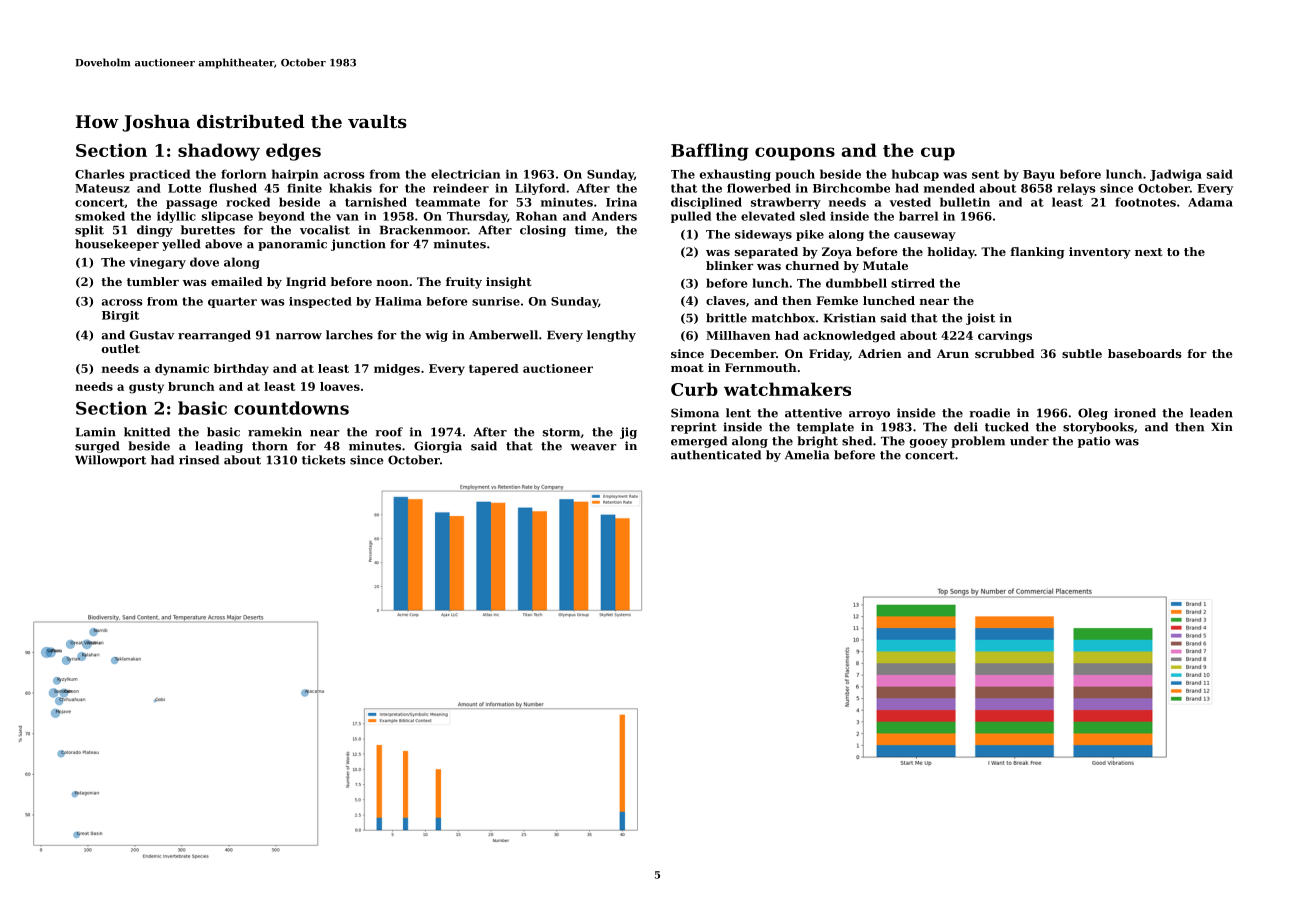 Image resolution: width=1308 pixels, height=924 pixels. Describe the element at coordinates (191, 386) in the screenshot. I see `brunch` at that location.
